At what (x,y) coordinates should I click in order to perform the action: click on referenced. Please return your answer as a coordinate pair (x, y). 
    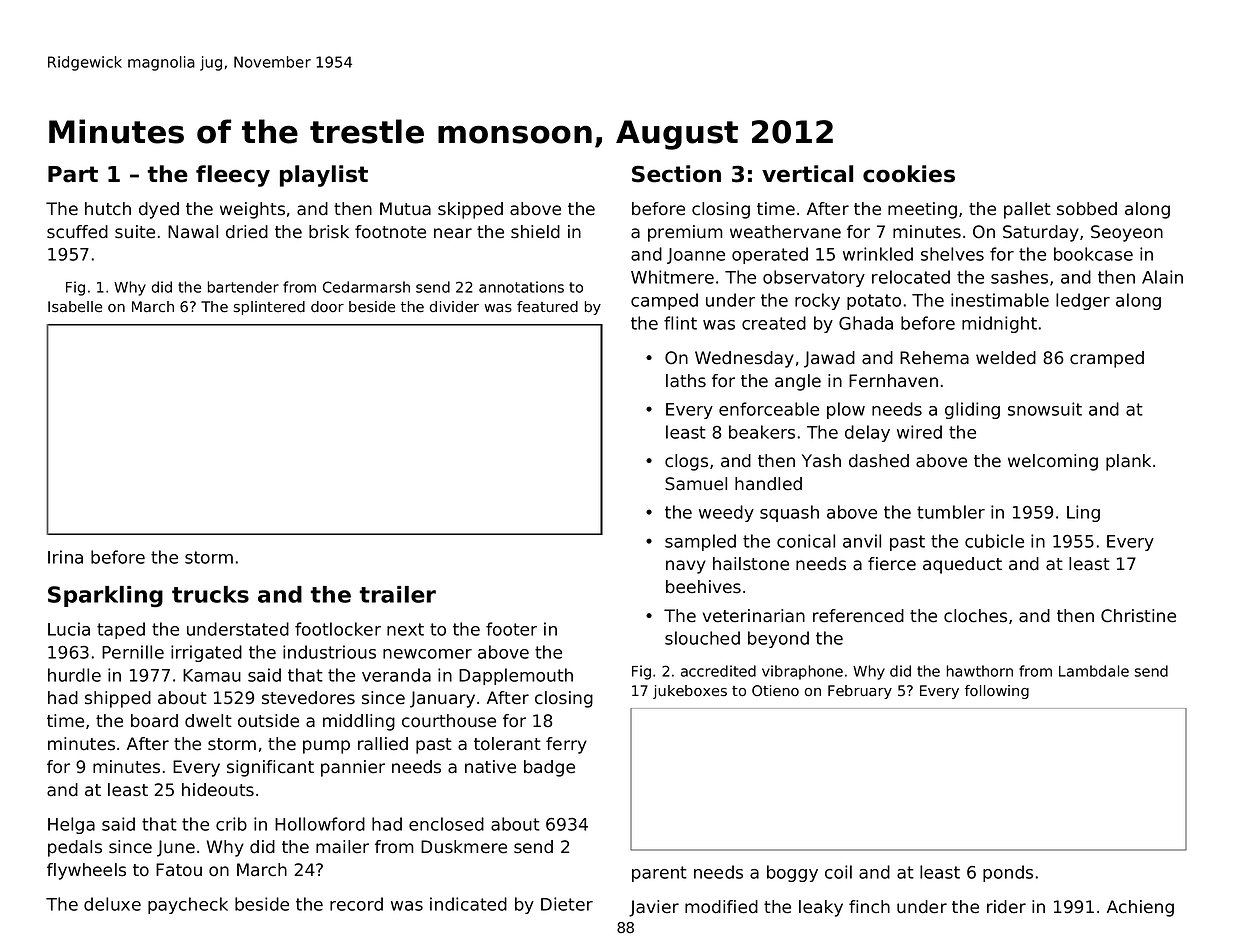
    Looking at the image, I should click on (858, 616).
